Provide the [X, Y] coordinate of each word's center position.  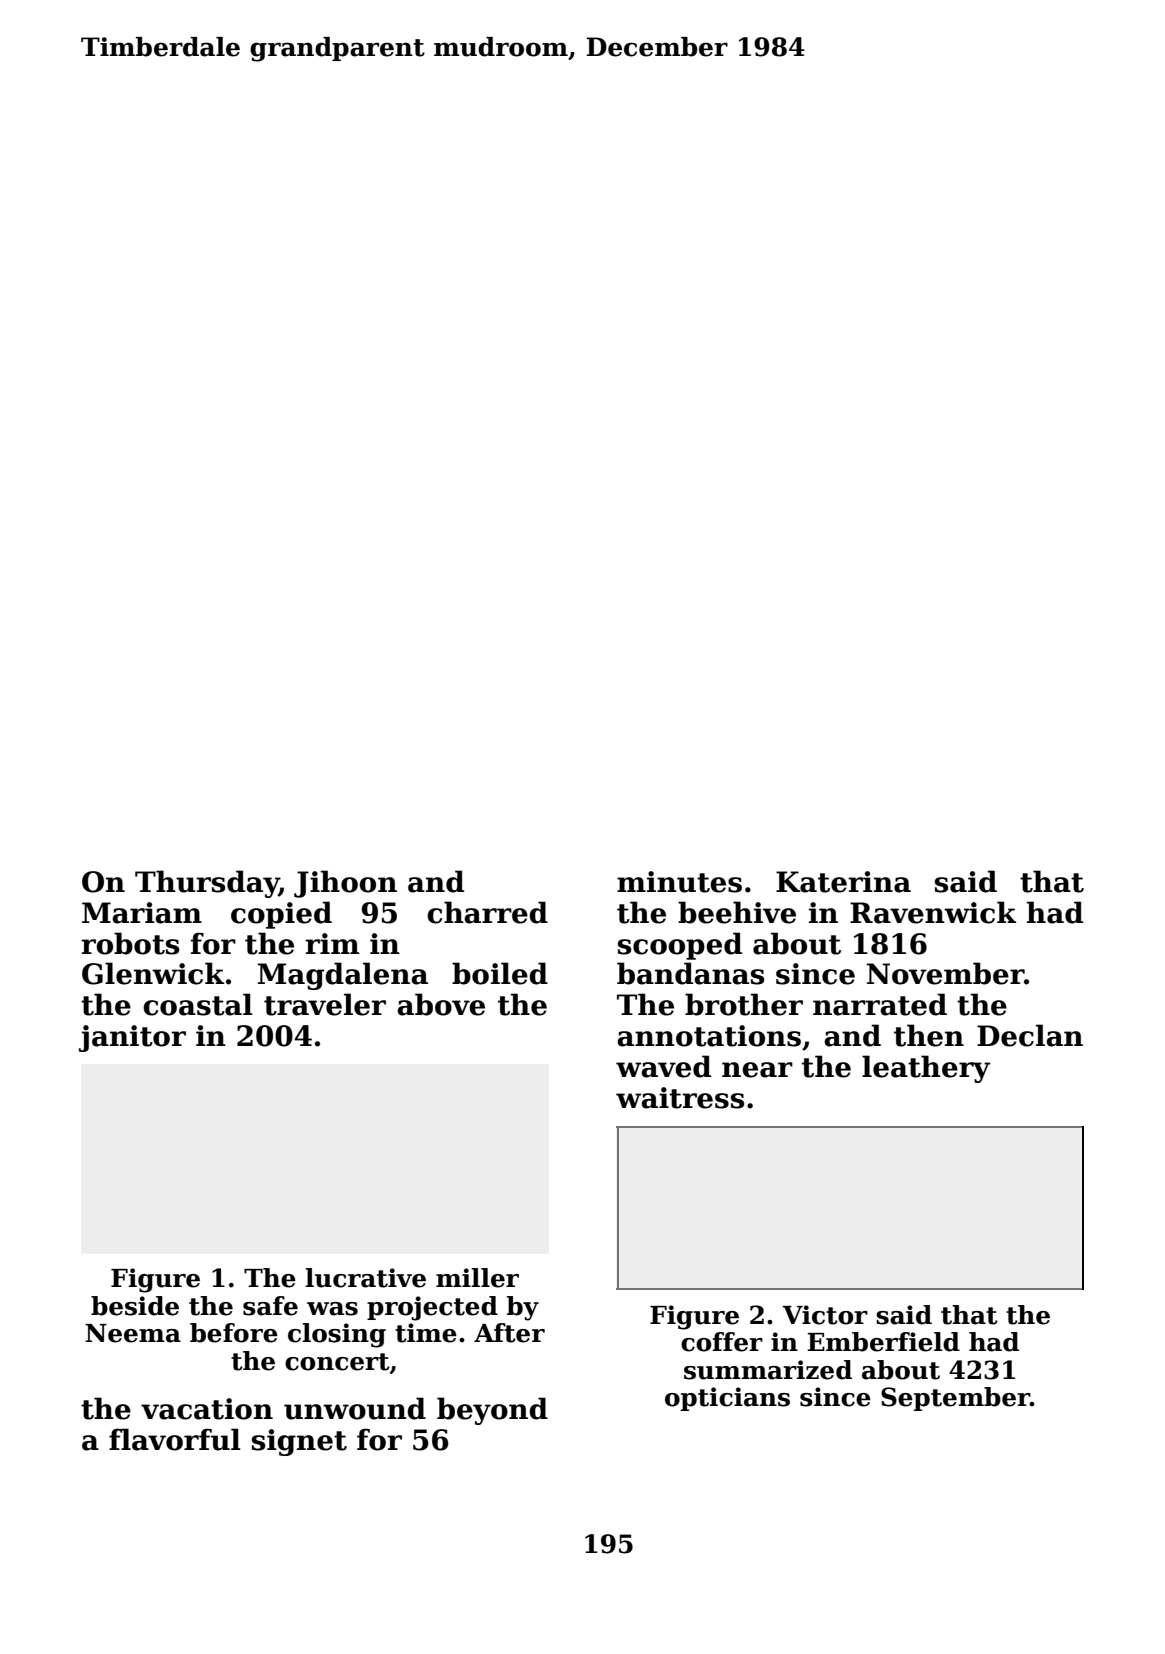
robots [130, 943]
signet [299, 1442]
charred [487, 912]
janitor [132, 1038]
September [955, 1399]
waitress [680, 1098]
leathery [926, 1069]
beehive [737, 912]
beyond [492, 1411]
